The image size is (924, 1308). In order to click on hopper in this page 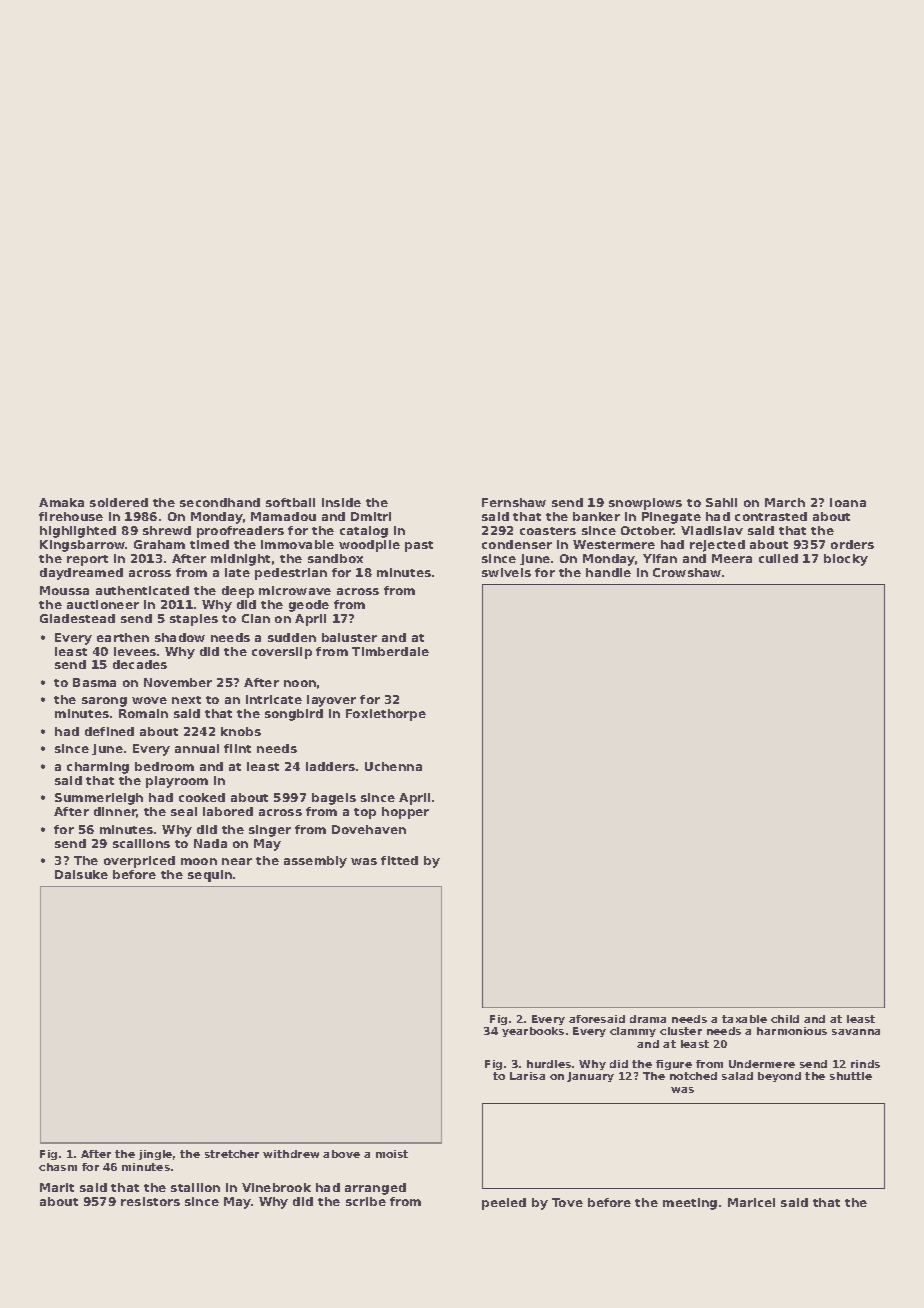, I will do `click(405, 813)`.
